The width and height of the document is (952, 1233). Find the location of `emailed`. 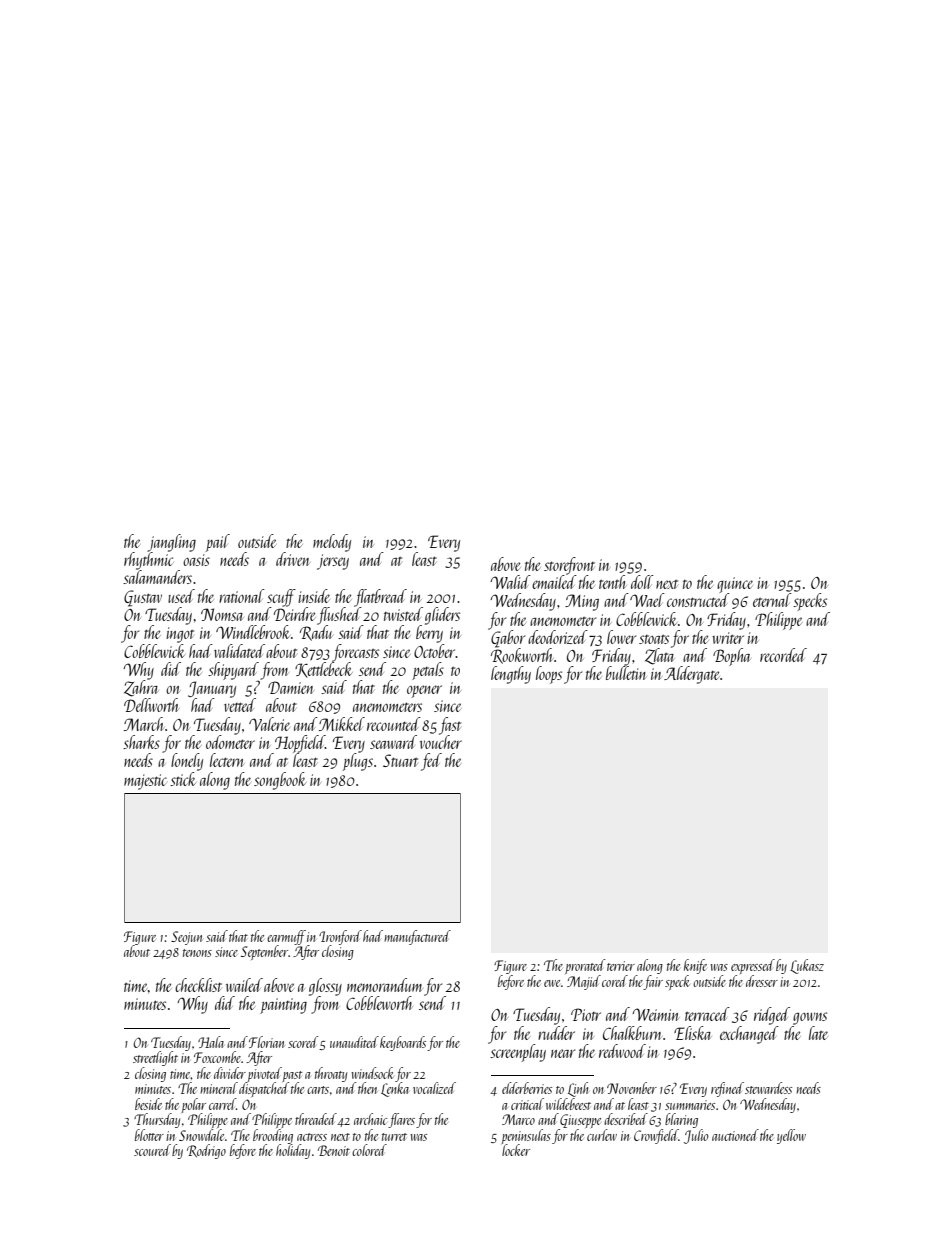

emailed is located at coordinates (554, 582).
